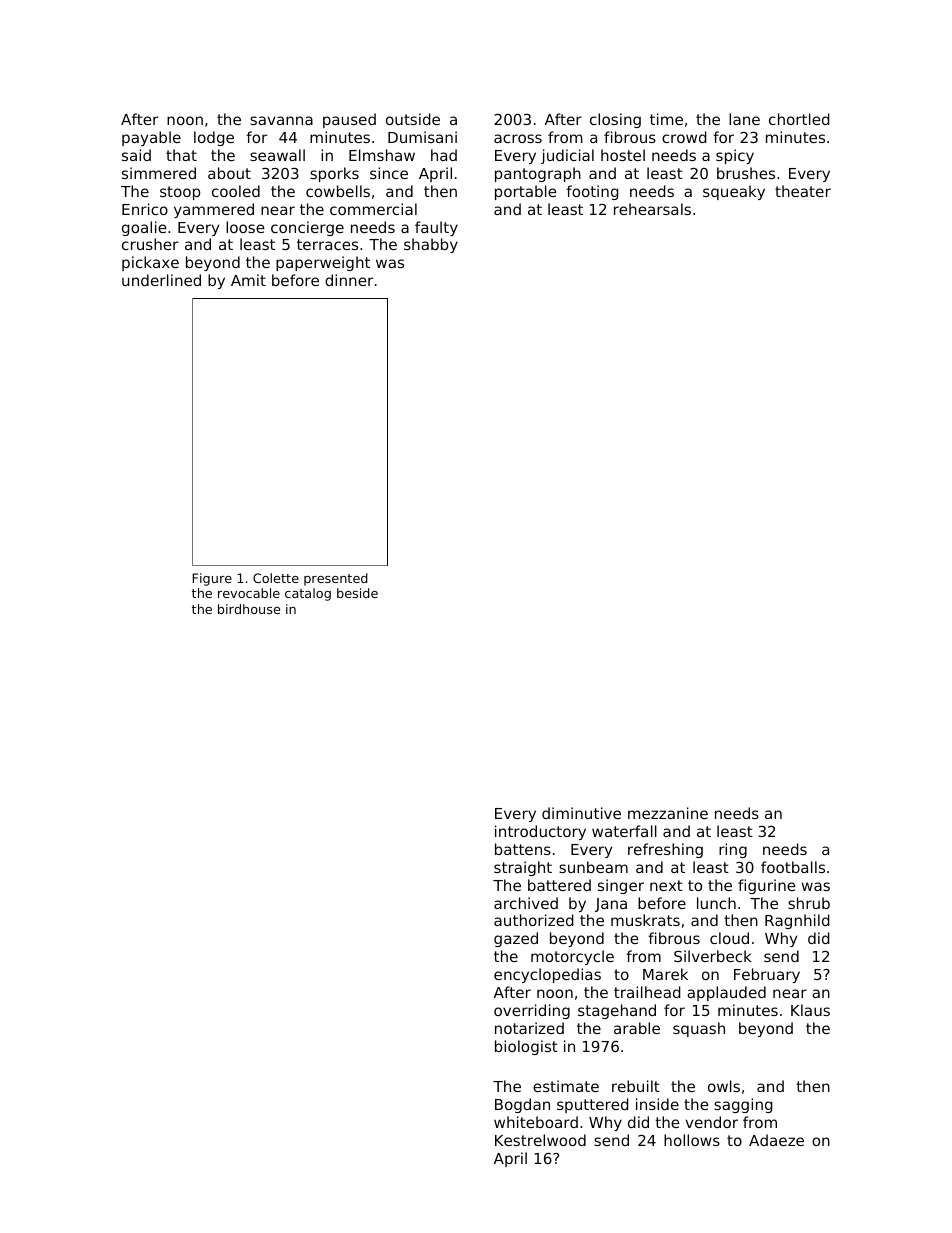 The height and width of the page is (1233, 952). What do you see at coordinates (523, 868) in the page?
I see `straight` at bounding box center [523, 868].
